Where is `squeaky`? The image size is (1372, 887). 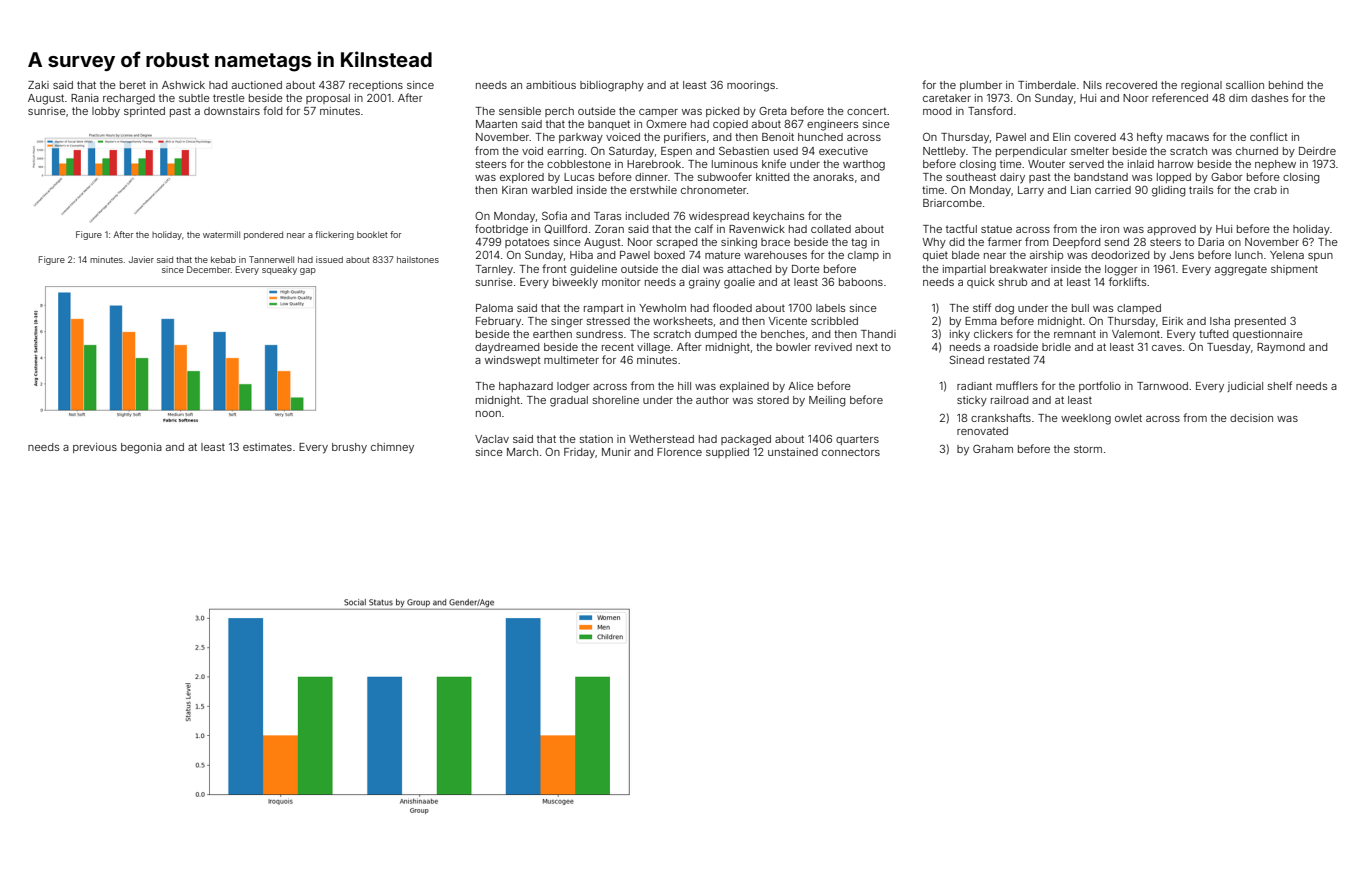 squeaky is located at coordinates (279, 270).
